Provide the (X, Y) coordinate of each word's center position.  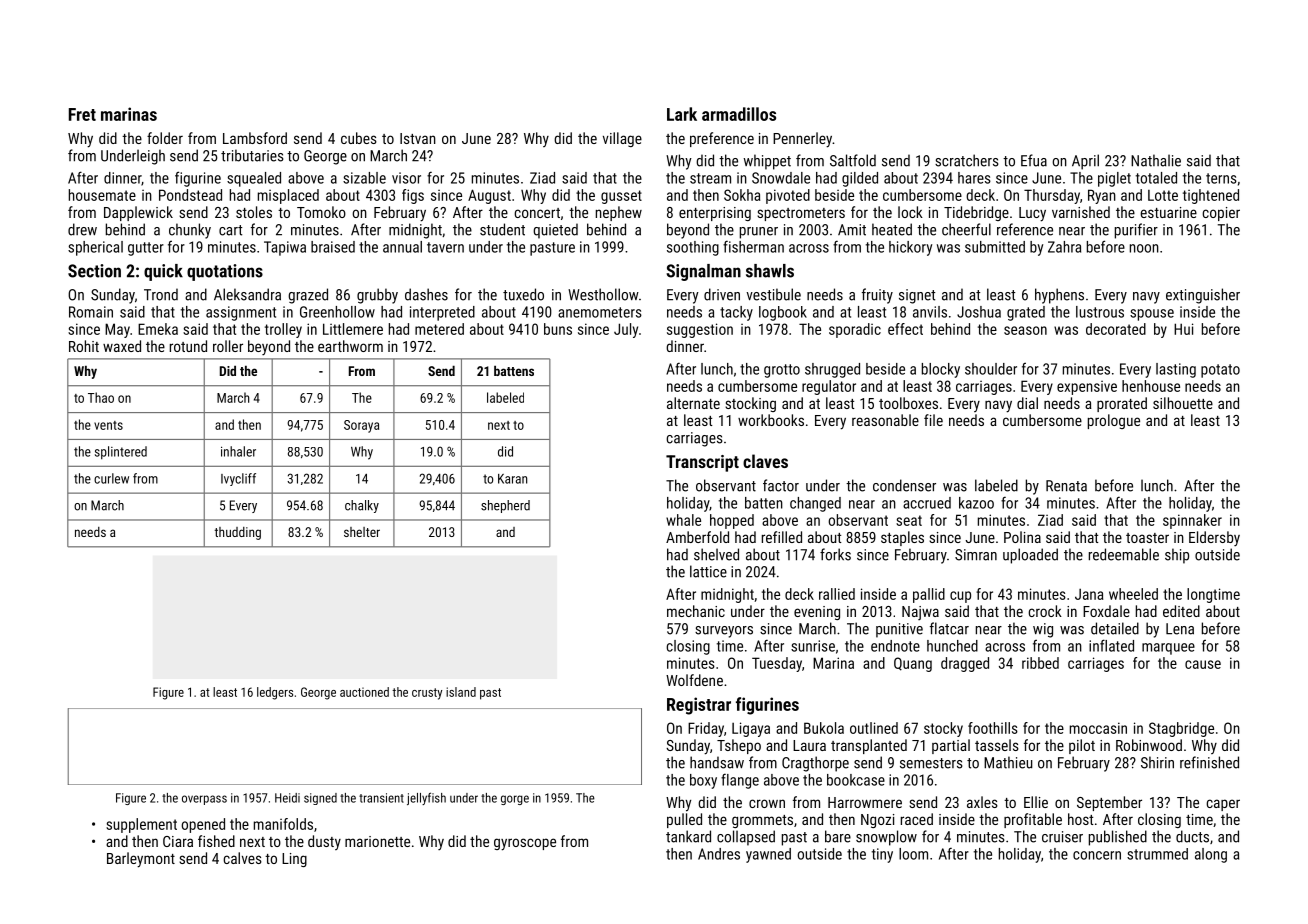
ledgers (275, 693)
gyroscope (525, 844)
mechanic (696, 611)
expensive (1087, 388)
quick (163, 272)
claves (765, 461)
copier (1221, 214)
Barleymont (141, 860)
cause (1203, 664)
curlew (111, 478)
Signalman (703, 272)
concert (537, 213)
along (1211, 855)
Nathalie (1156, 160)
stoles (254, 212)
